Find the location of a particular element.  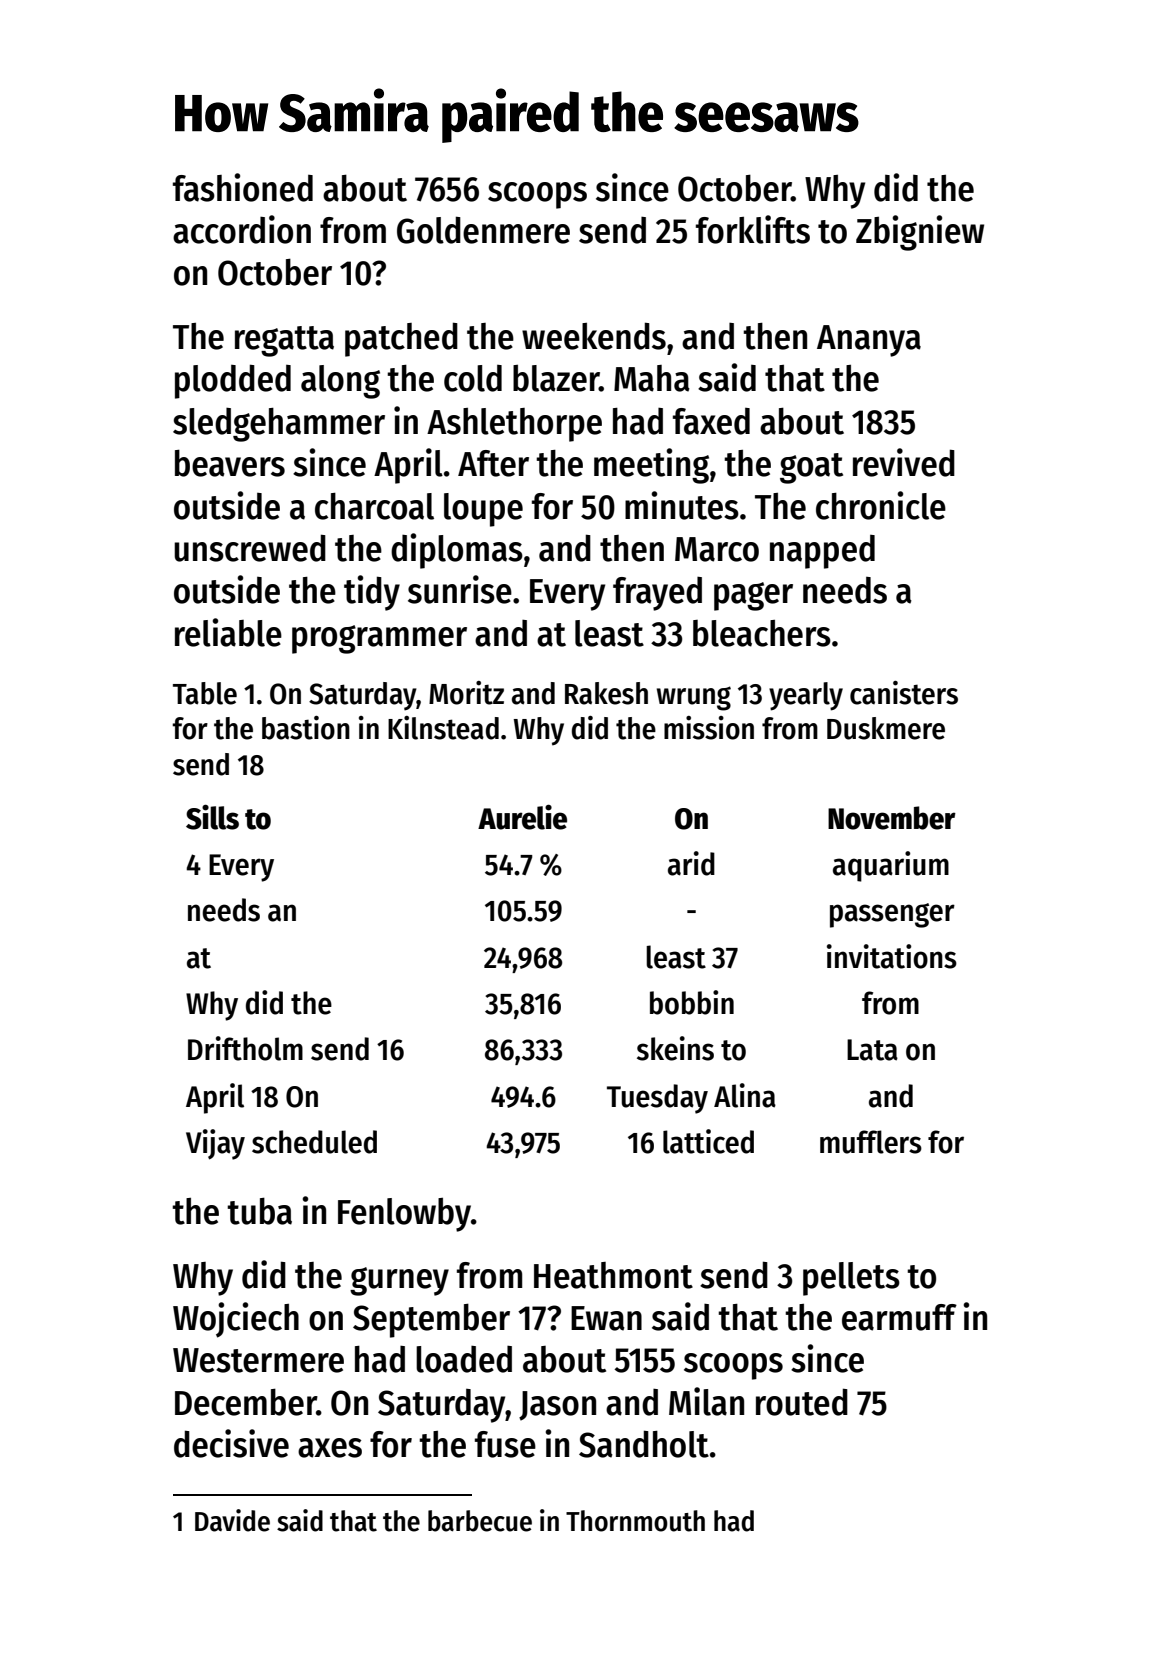

axes is located at coordinates (330, 1448).
